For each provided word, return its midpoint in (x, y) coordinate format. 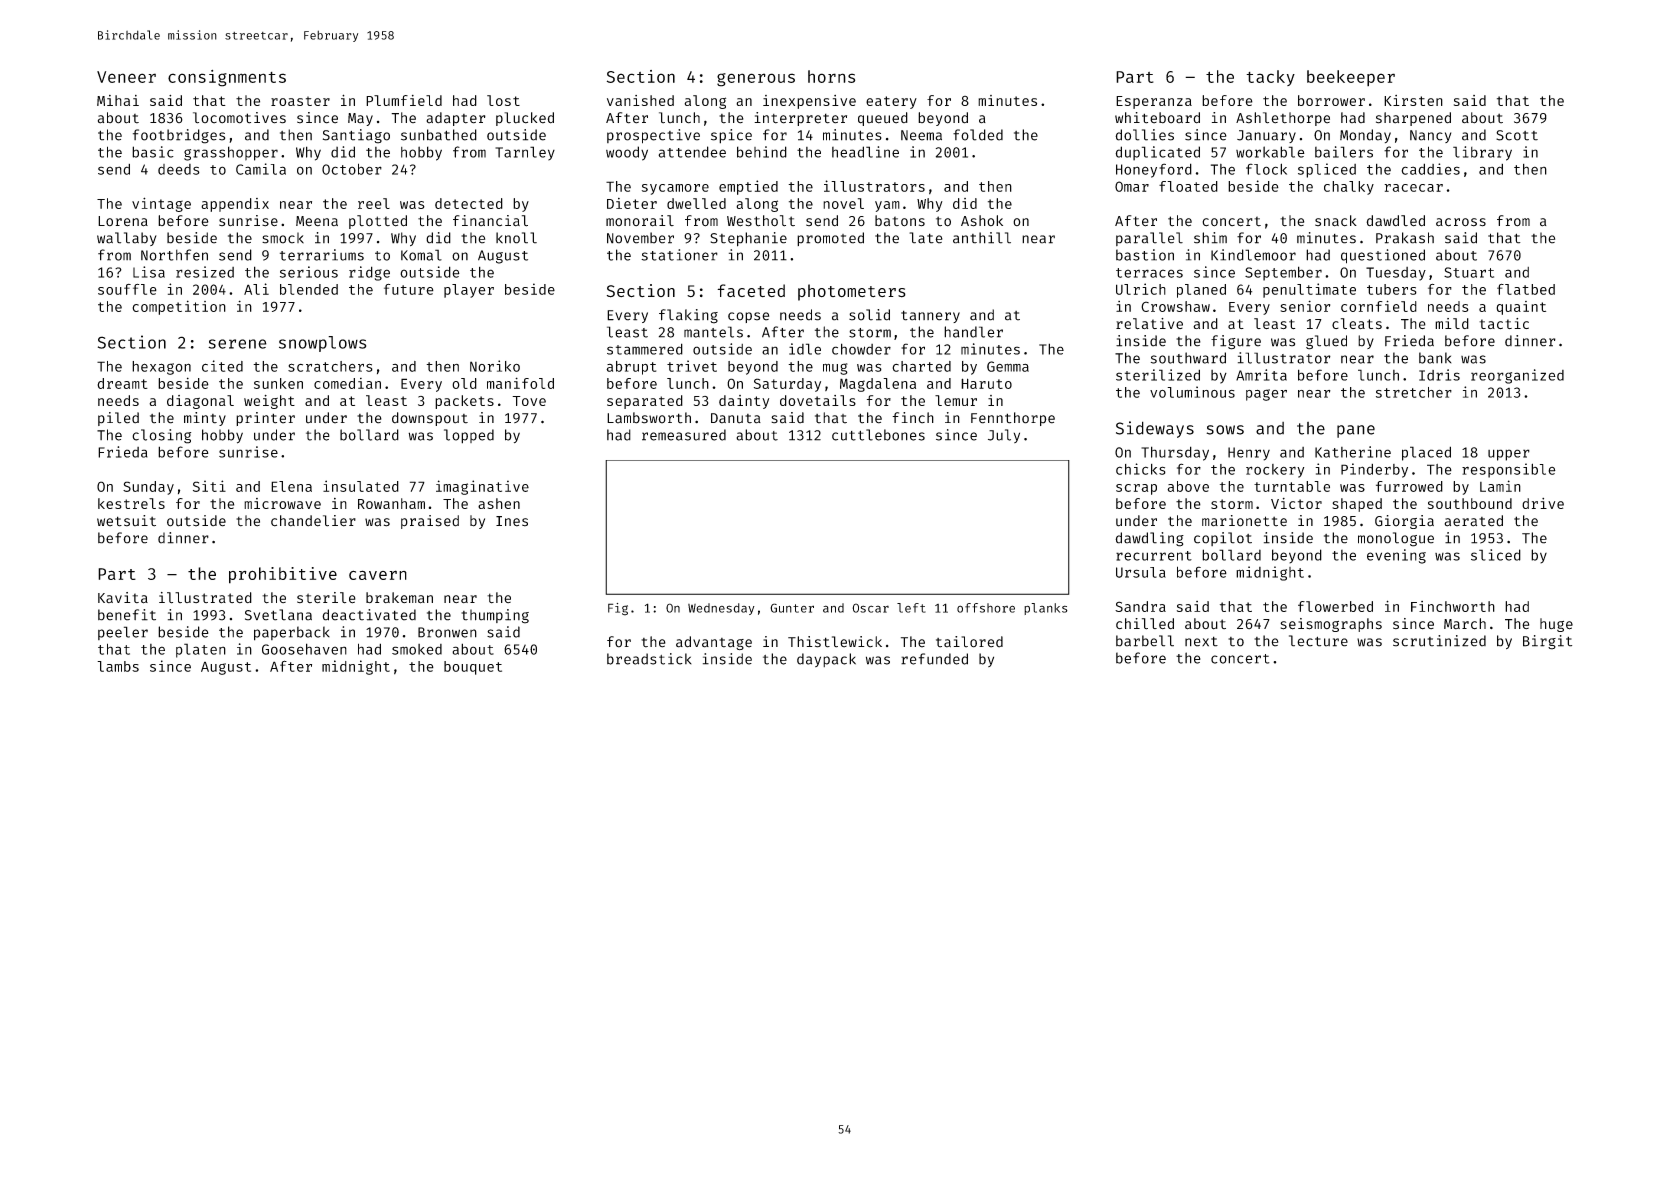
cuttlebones (878, 435)
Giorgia (1404, 522)
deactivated (369, 615)
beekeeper (1351, 78)
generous (756, 80)
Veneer (126, 77)
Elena (291, 486)
